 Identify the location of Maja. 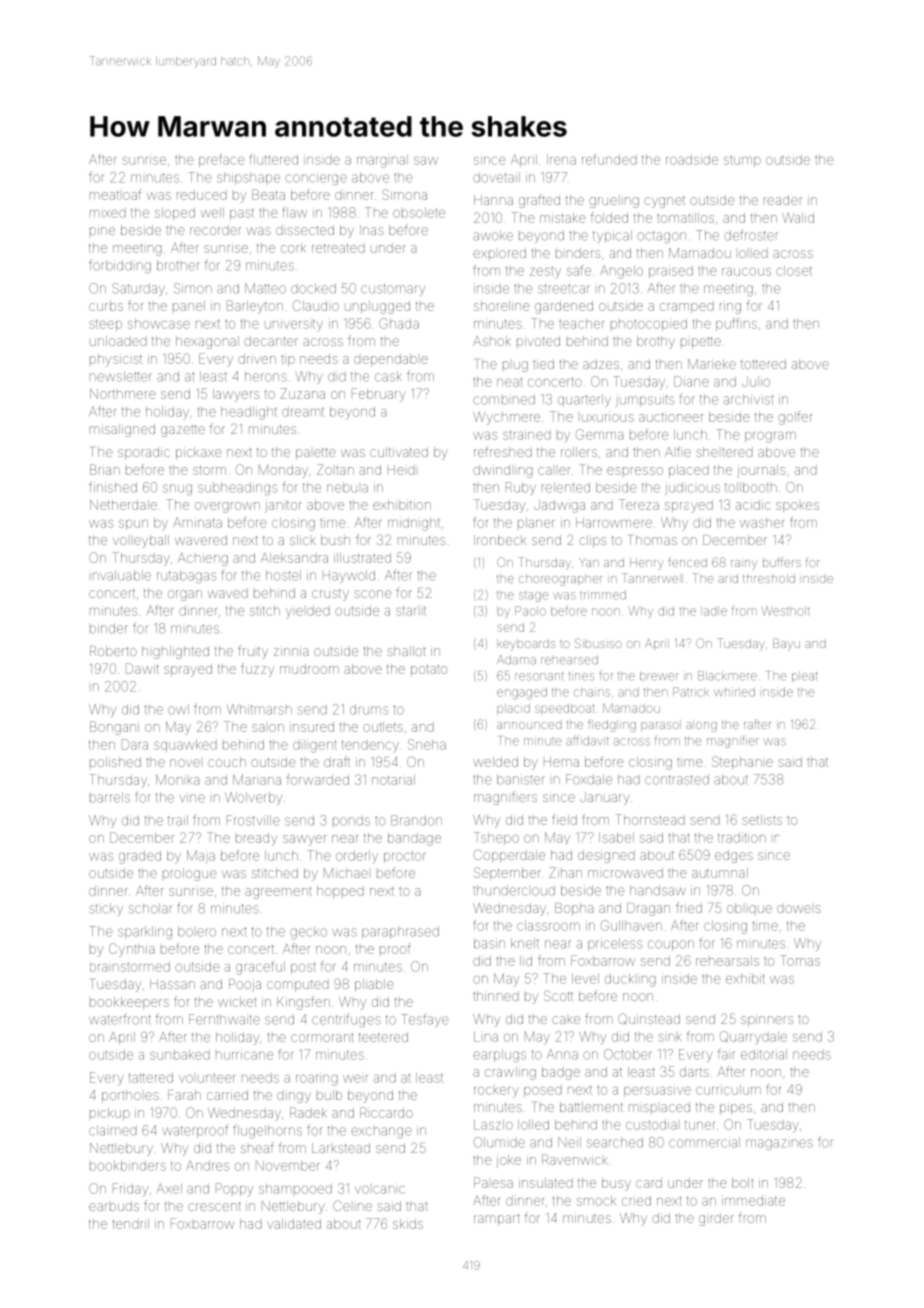
(201, 856).
